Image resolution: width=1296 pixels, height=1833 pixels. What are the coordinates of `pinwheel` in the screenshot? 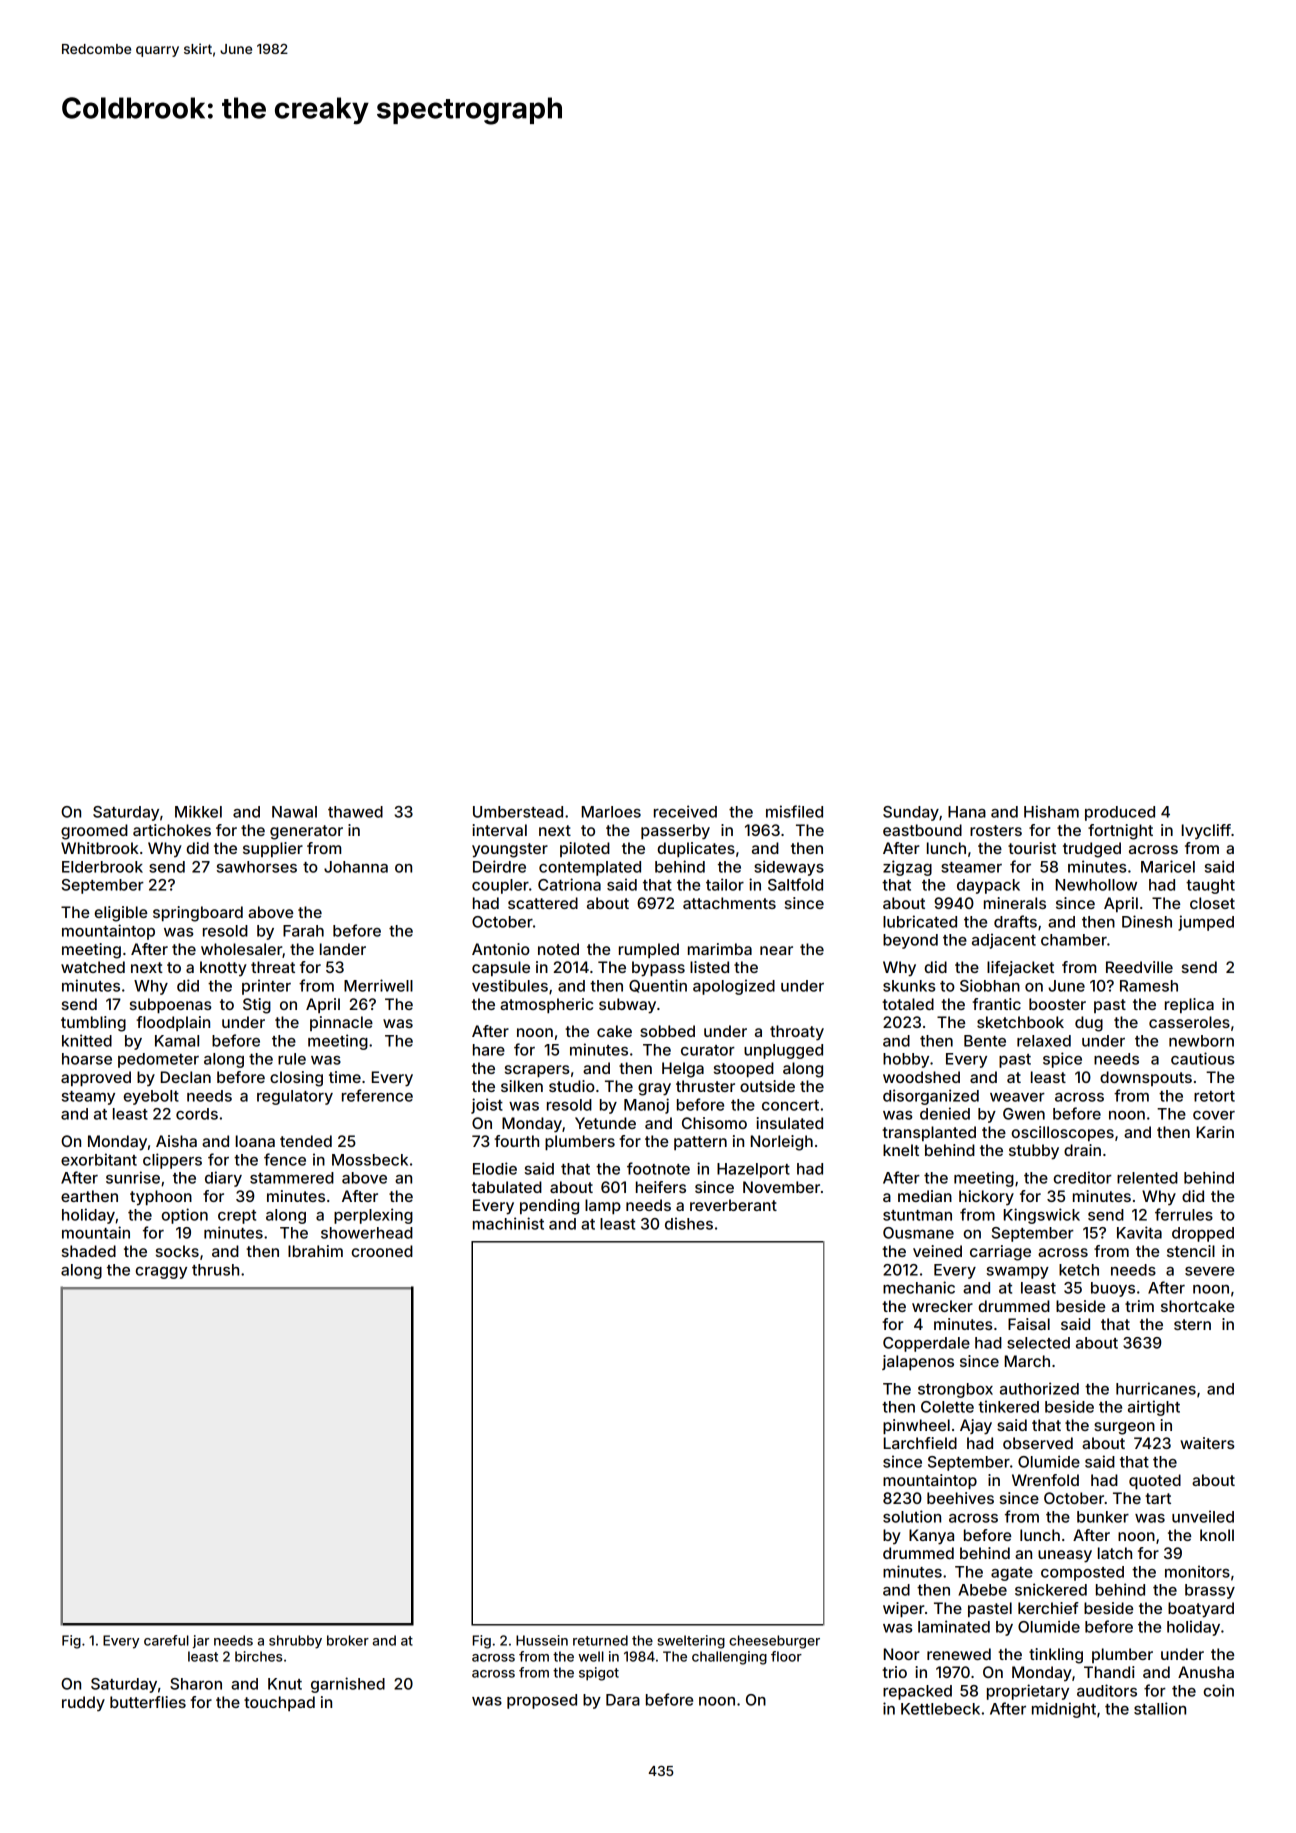 It's located at (916, 1426).
